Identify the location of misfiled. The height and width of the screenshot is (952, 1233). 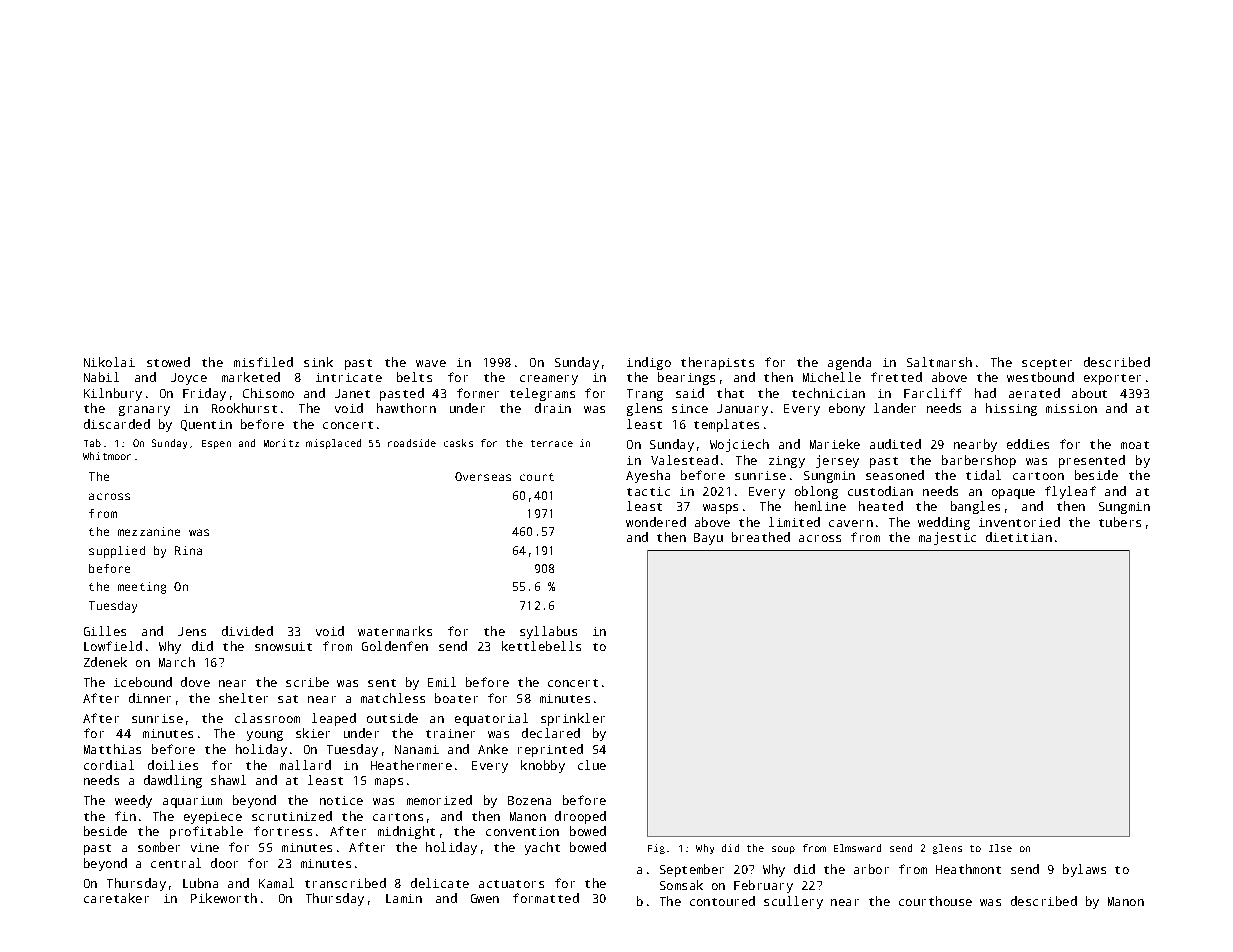
(263, 362).
